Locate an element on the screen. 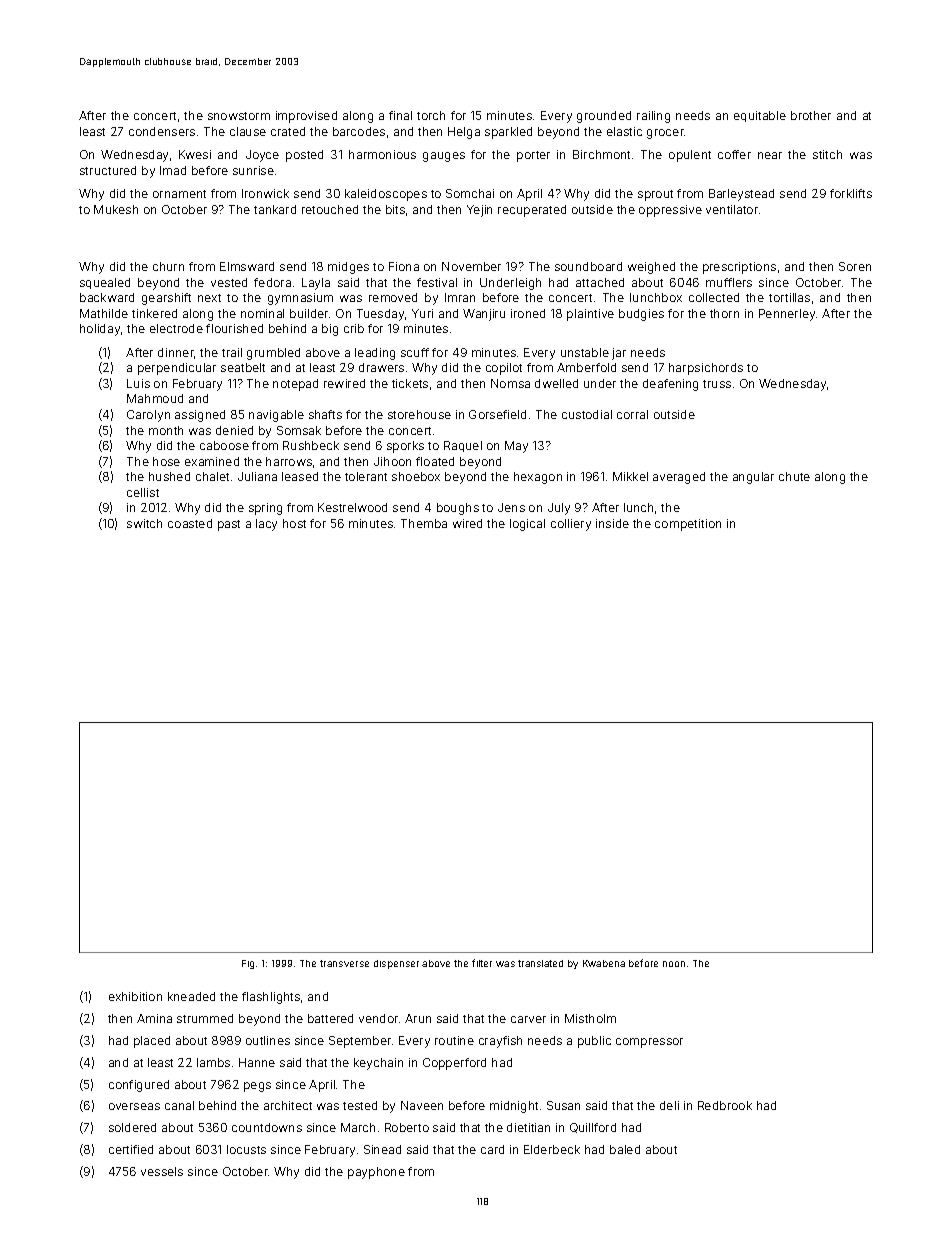  grounded is located at coordinates (604, 117).
